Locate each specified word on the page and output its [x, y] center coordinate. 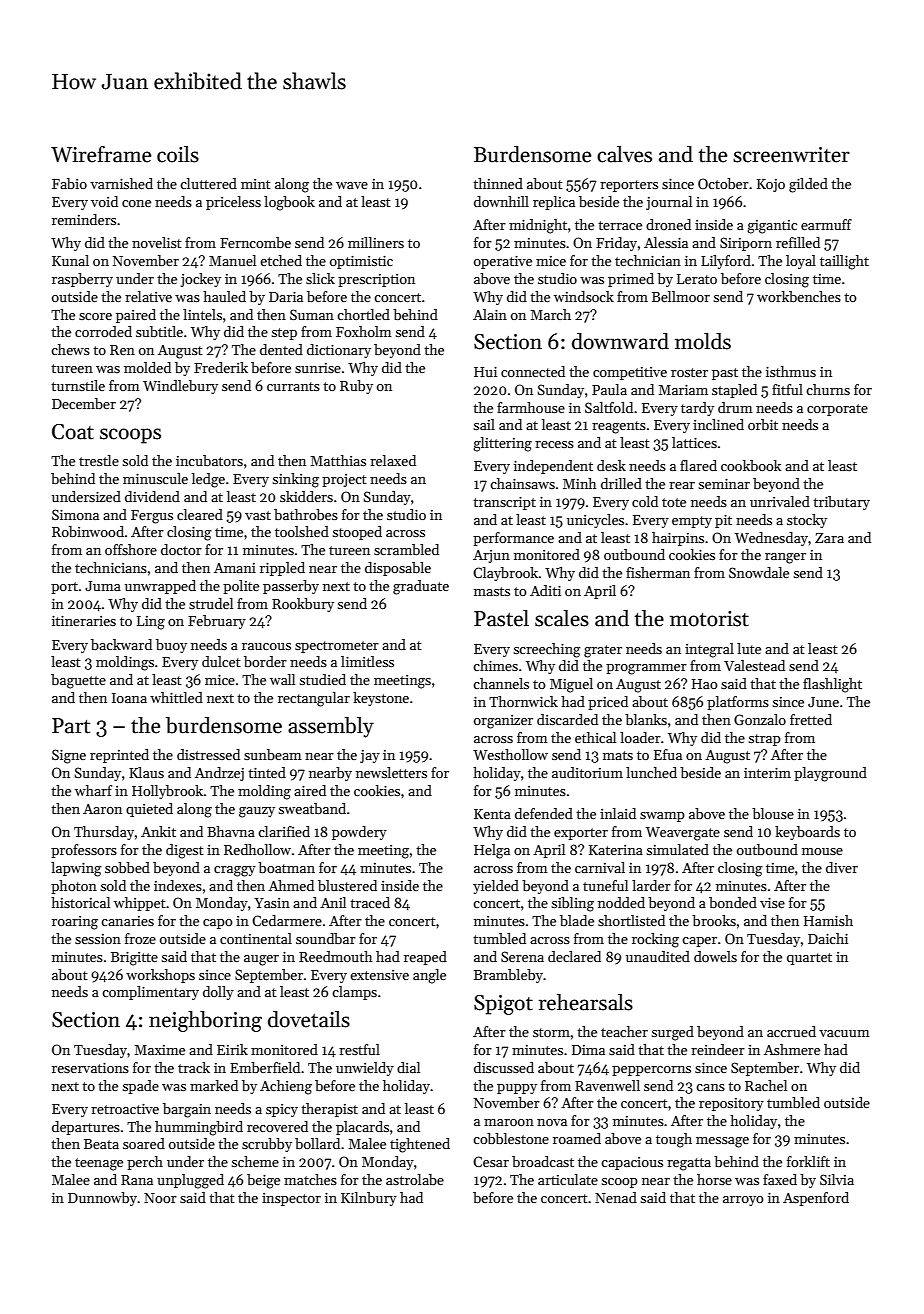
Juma [103, 586]
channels [501, 683]
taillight [844, 262]
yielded [496, 887]
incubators [209, 460]
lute [749, 648]
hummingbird [199, 1128]
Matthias [338, 460]
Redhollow [257, 849]
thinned [498, 183]
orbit [763, 424]
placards [362, 1128]
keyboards [807, 833]
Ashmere [792, 1049]
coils [178, 154]
